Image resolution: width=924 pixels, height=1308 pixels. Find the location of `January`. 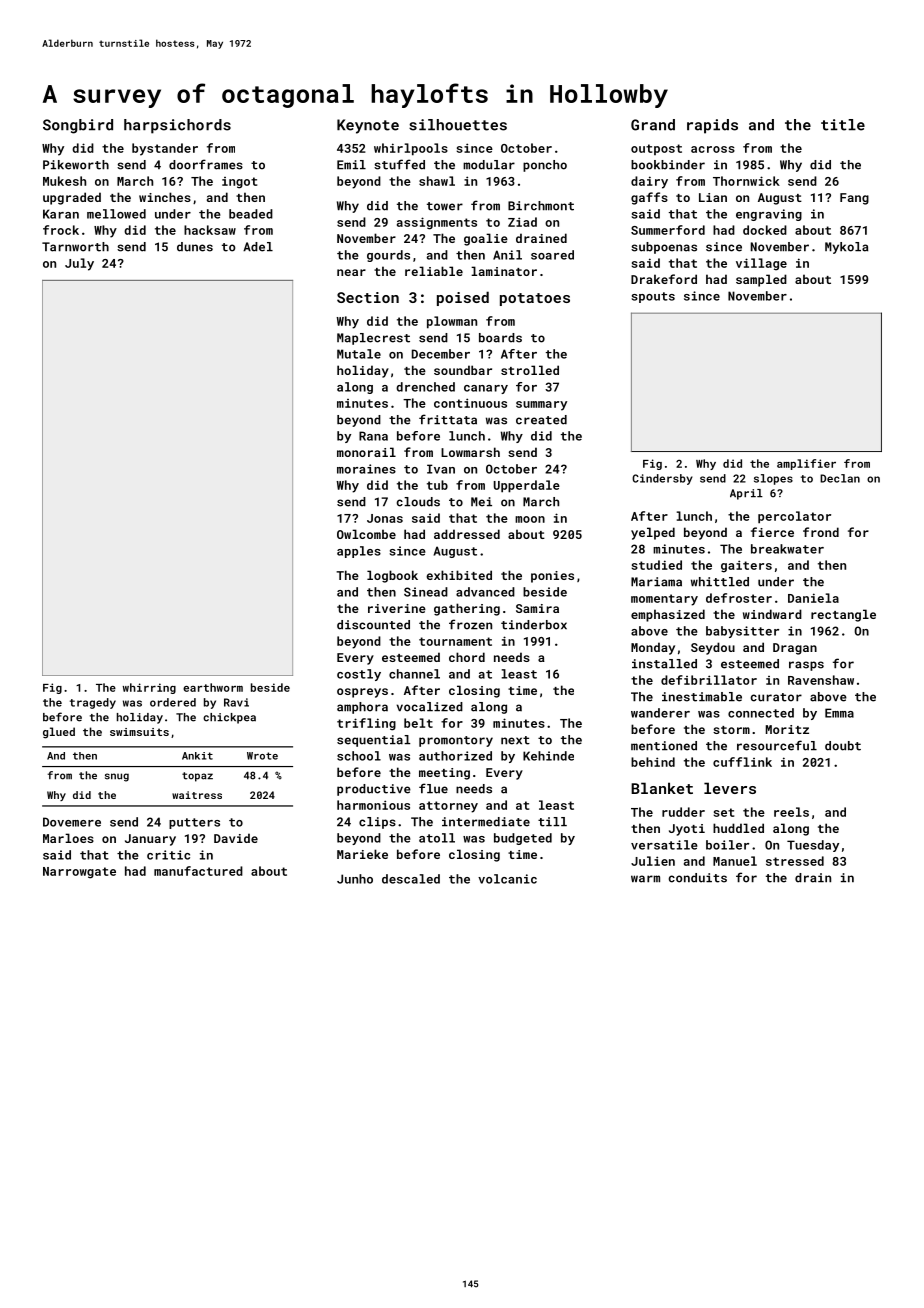

January is located at coordinates (150, 840).
